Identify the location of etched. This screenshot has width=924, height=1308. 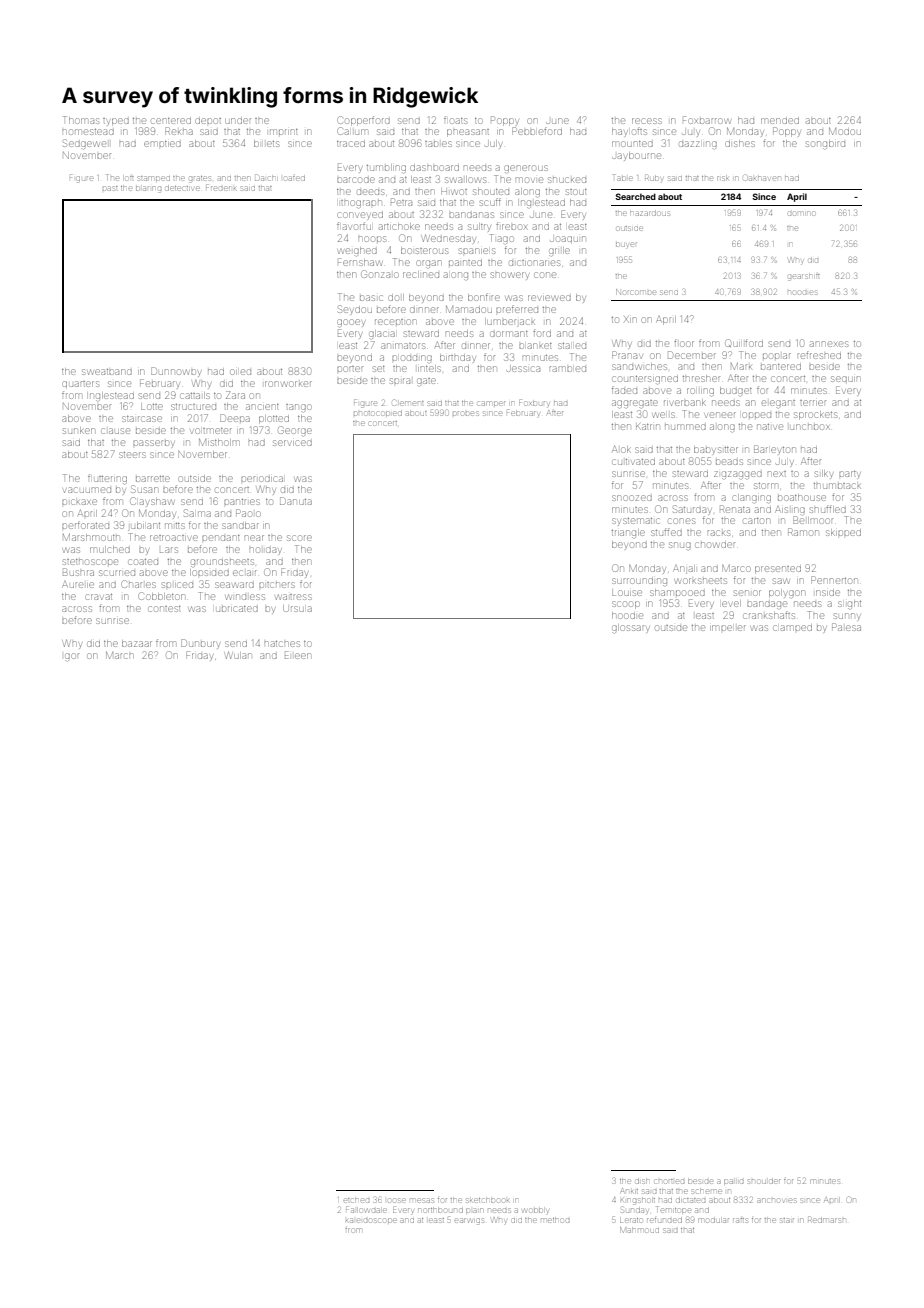
(356, 1200).
